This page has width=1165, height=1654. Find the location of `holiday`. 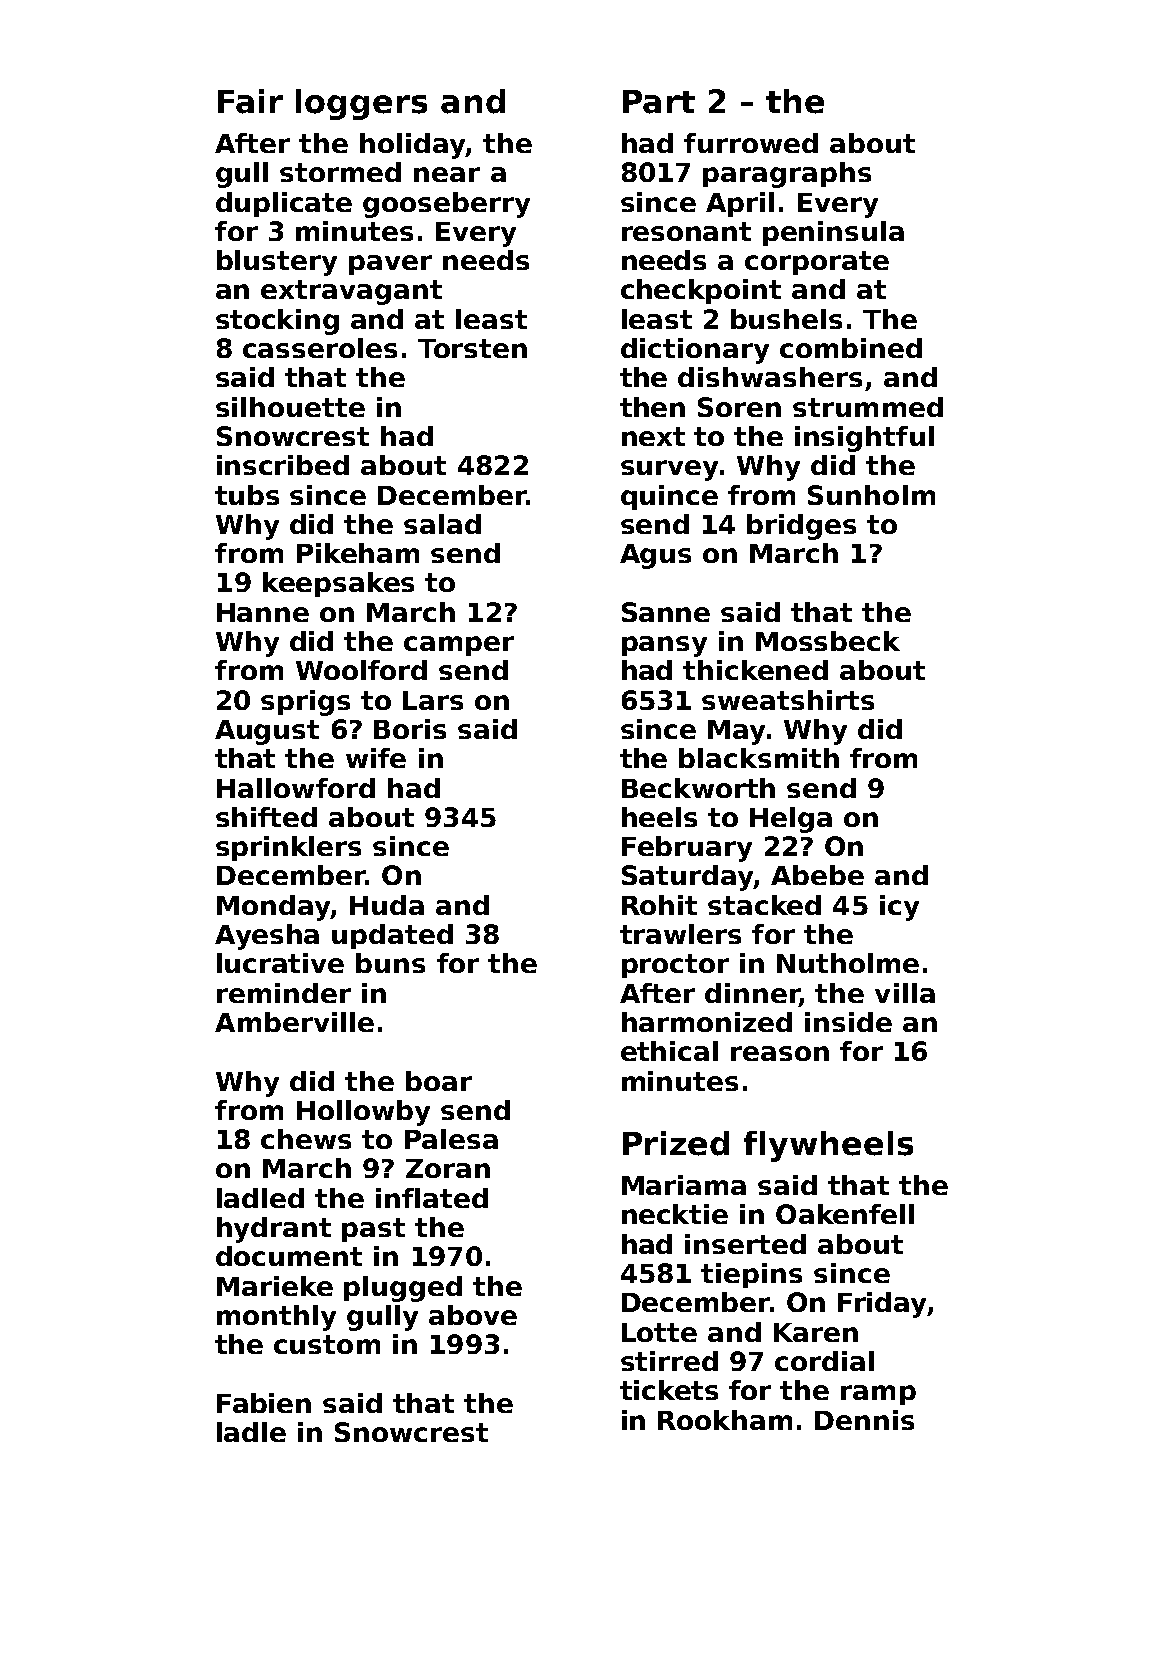

holiday is located at coordinates (413, 146).
